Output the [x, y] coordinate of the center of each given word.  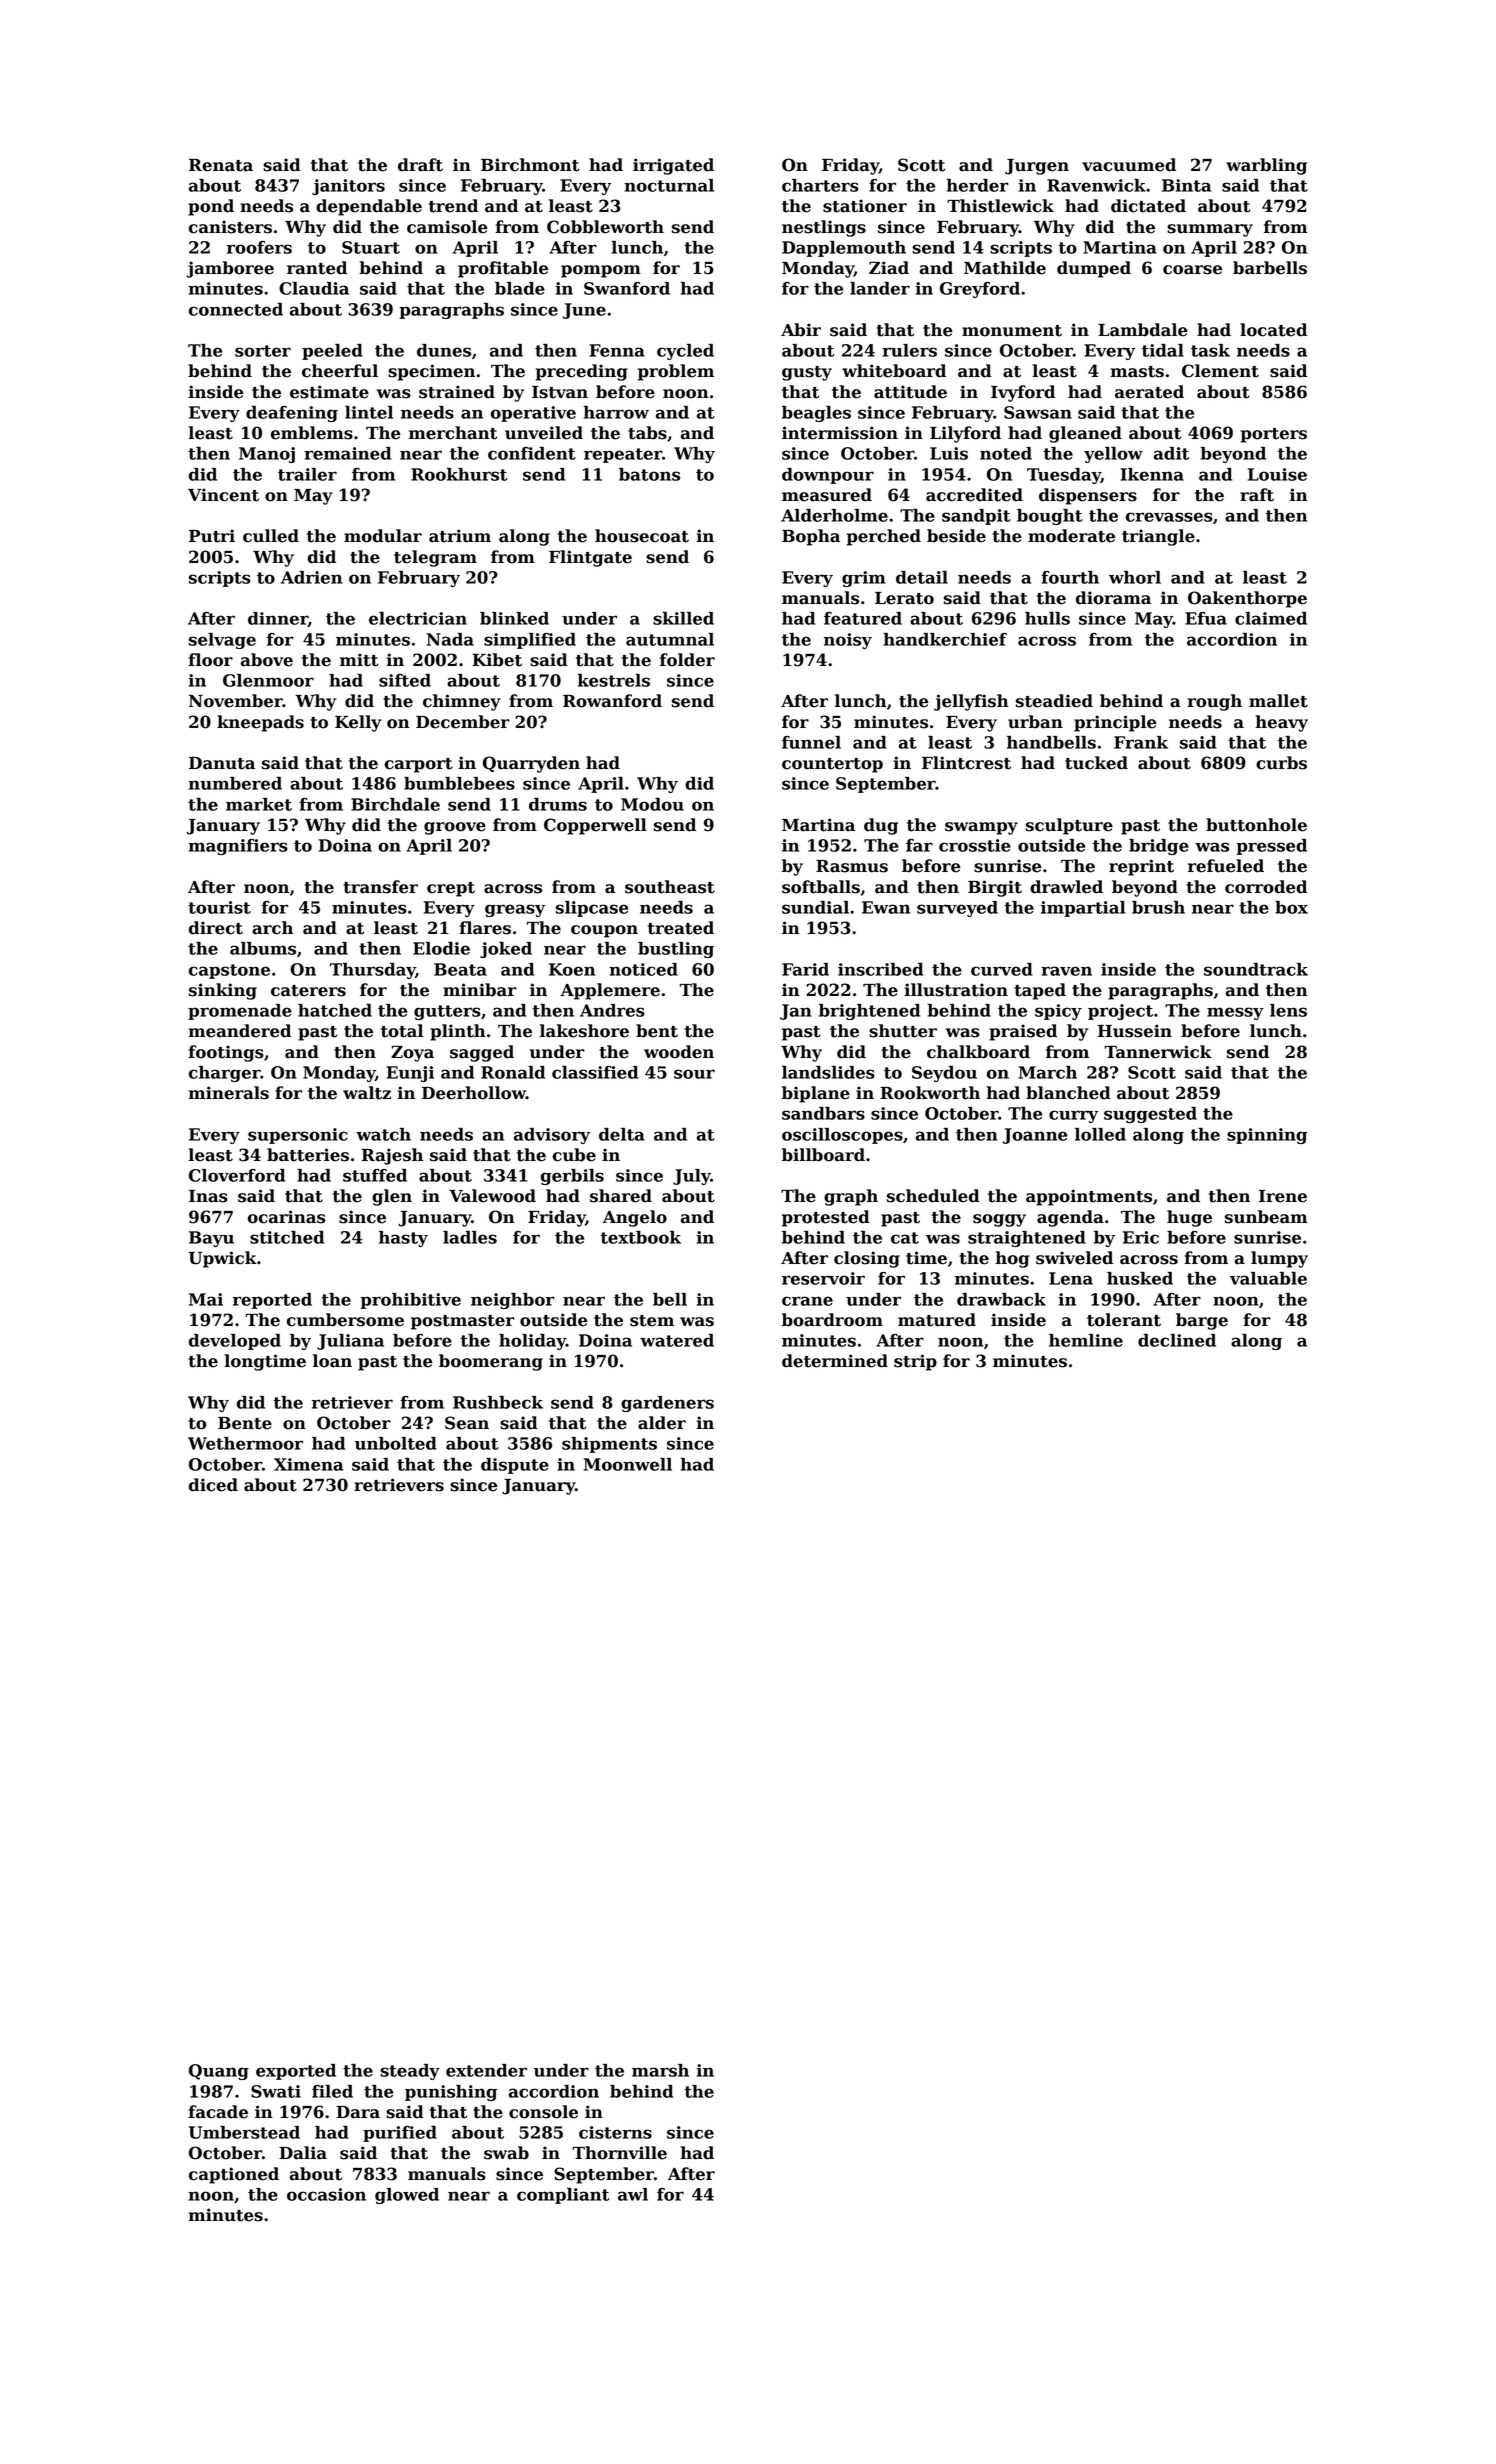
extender [486, 2070]
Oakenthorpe [1247, 599]
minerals [228, 1093]
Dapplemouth [844, 249]
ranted [317, 268]
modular [383, 536]
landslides [828, 1072]
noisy [848, 641]
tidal [1163, 350]
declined [1177, 1340]
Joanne [1035, 1136]
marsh [660, 2070]
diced [213, 1485]
